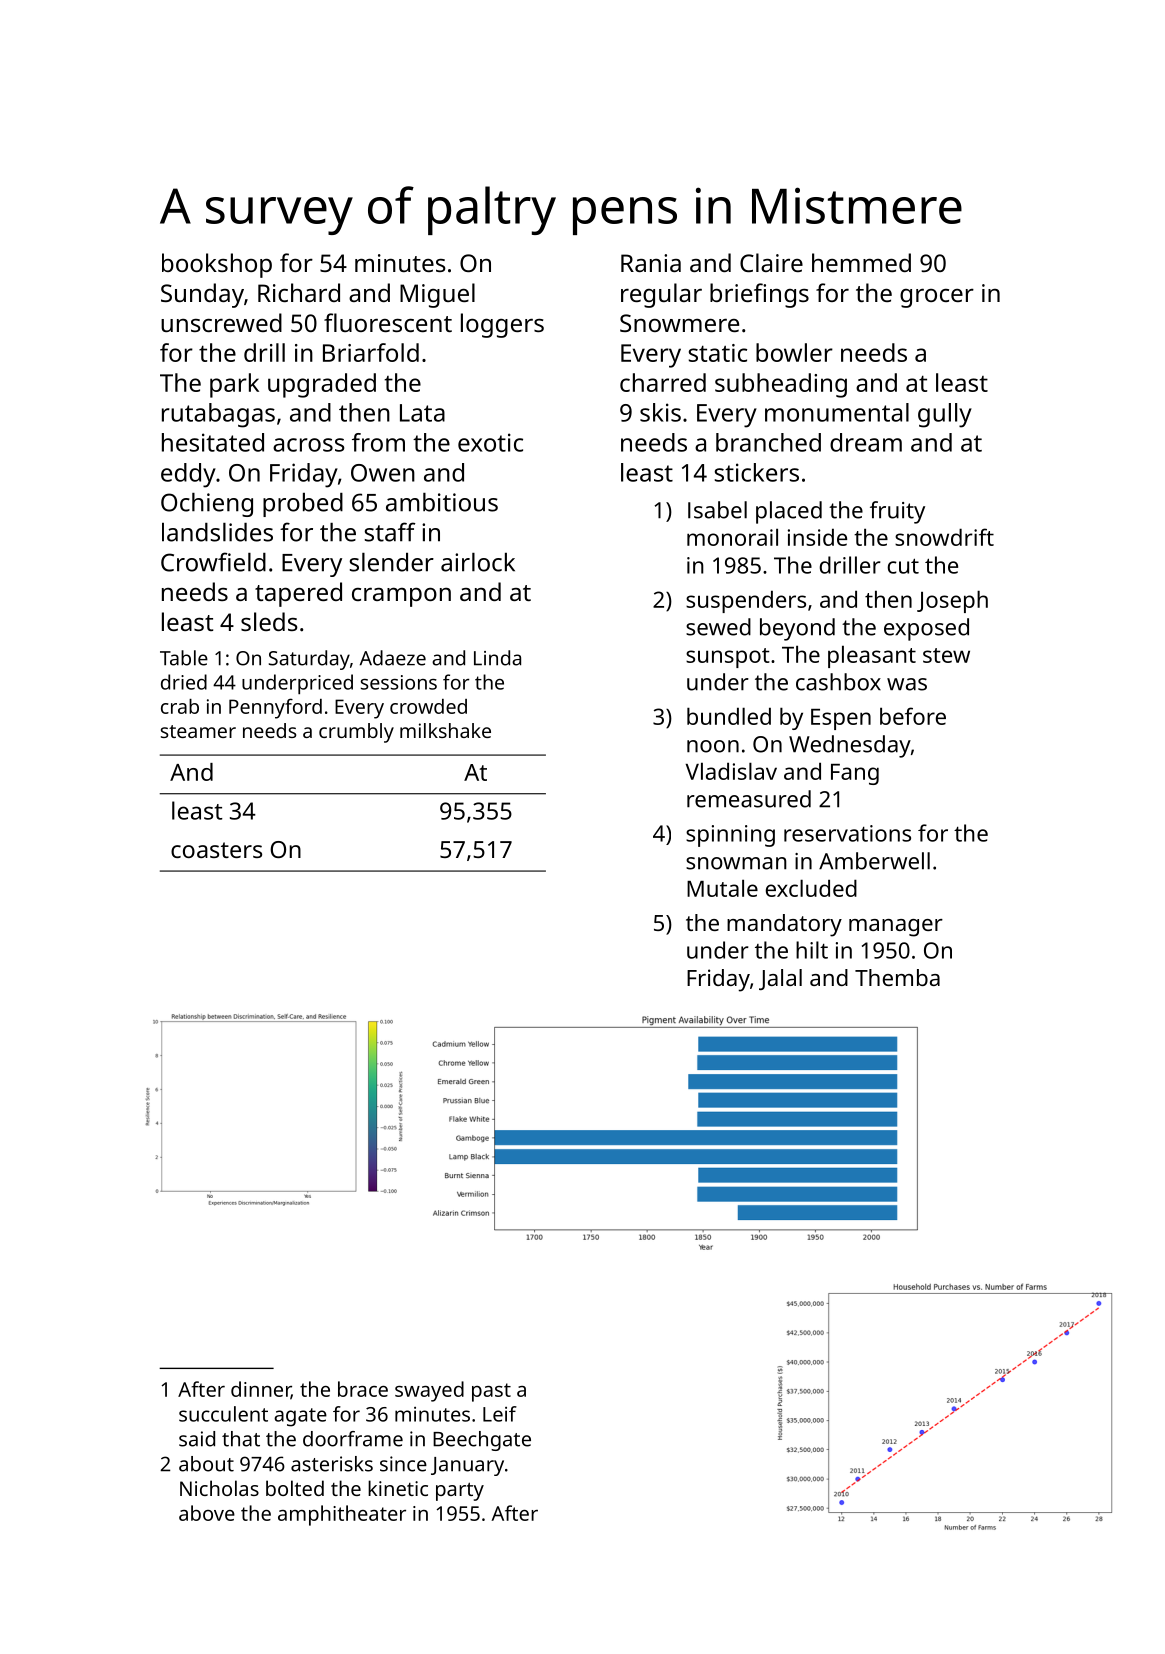  What do you see at coordinates (261, 1390) in the page?
I see `dinner` at bounding box center [261, 1390].
